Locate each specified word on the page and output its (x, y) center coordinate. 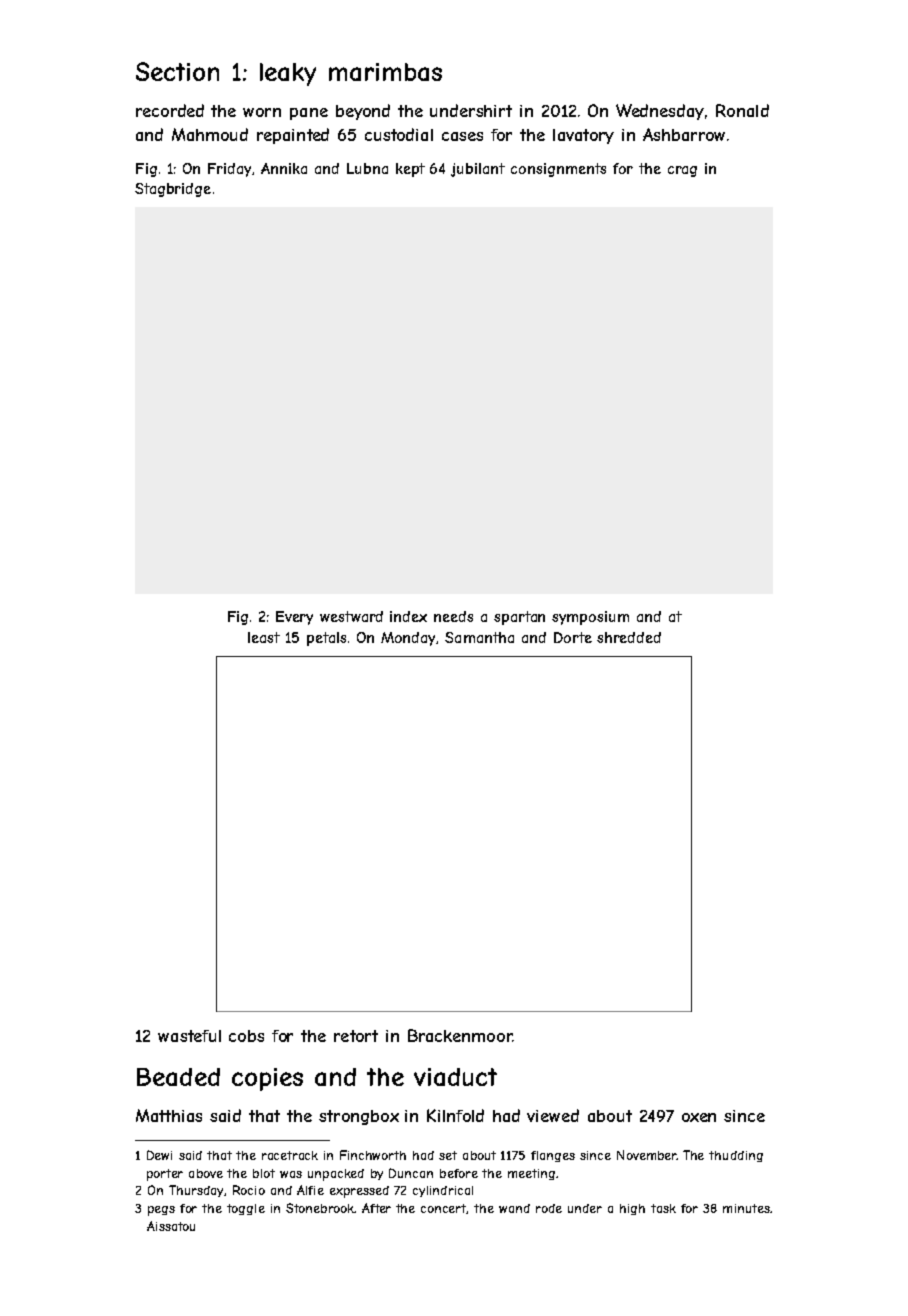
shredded (629, 637)
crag (682, 171)
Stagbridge (173, 190)
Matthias (169, 1115)
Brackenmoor (460, 1035)
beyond (363, 112)
